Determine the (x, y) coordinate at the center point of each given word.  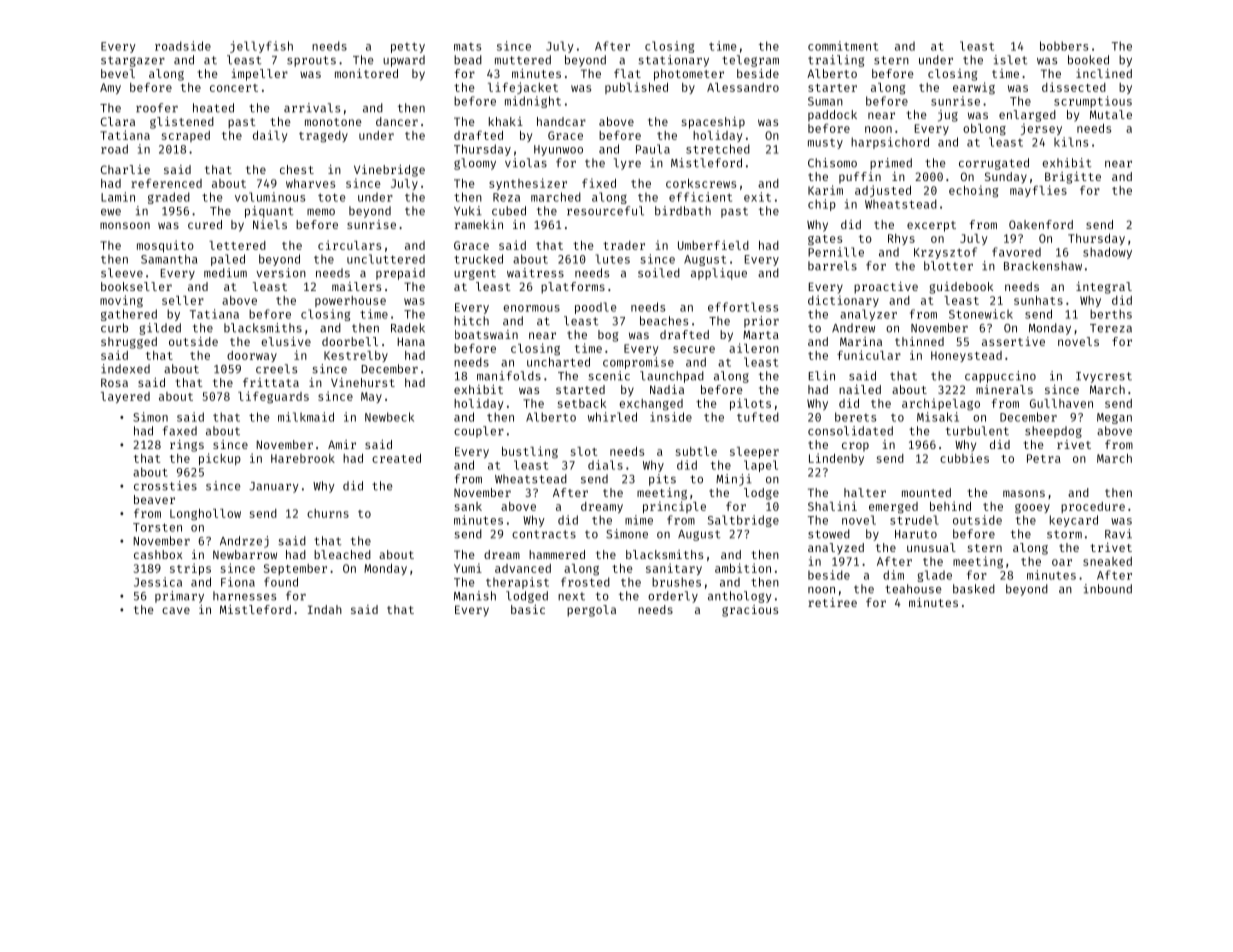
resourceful (605, 211)
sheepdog (1053, 432)
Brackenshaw (1043, 266)
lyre (627, 164)
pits (662, 480)
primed (891, 164)
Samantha (169, 259)
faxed (180, 431)
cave (176, 610)
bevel (118, 73)
